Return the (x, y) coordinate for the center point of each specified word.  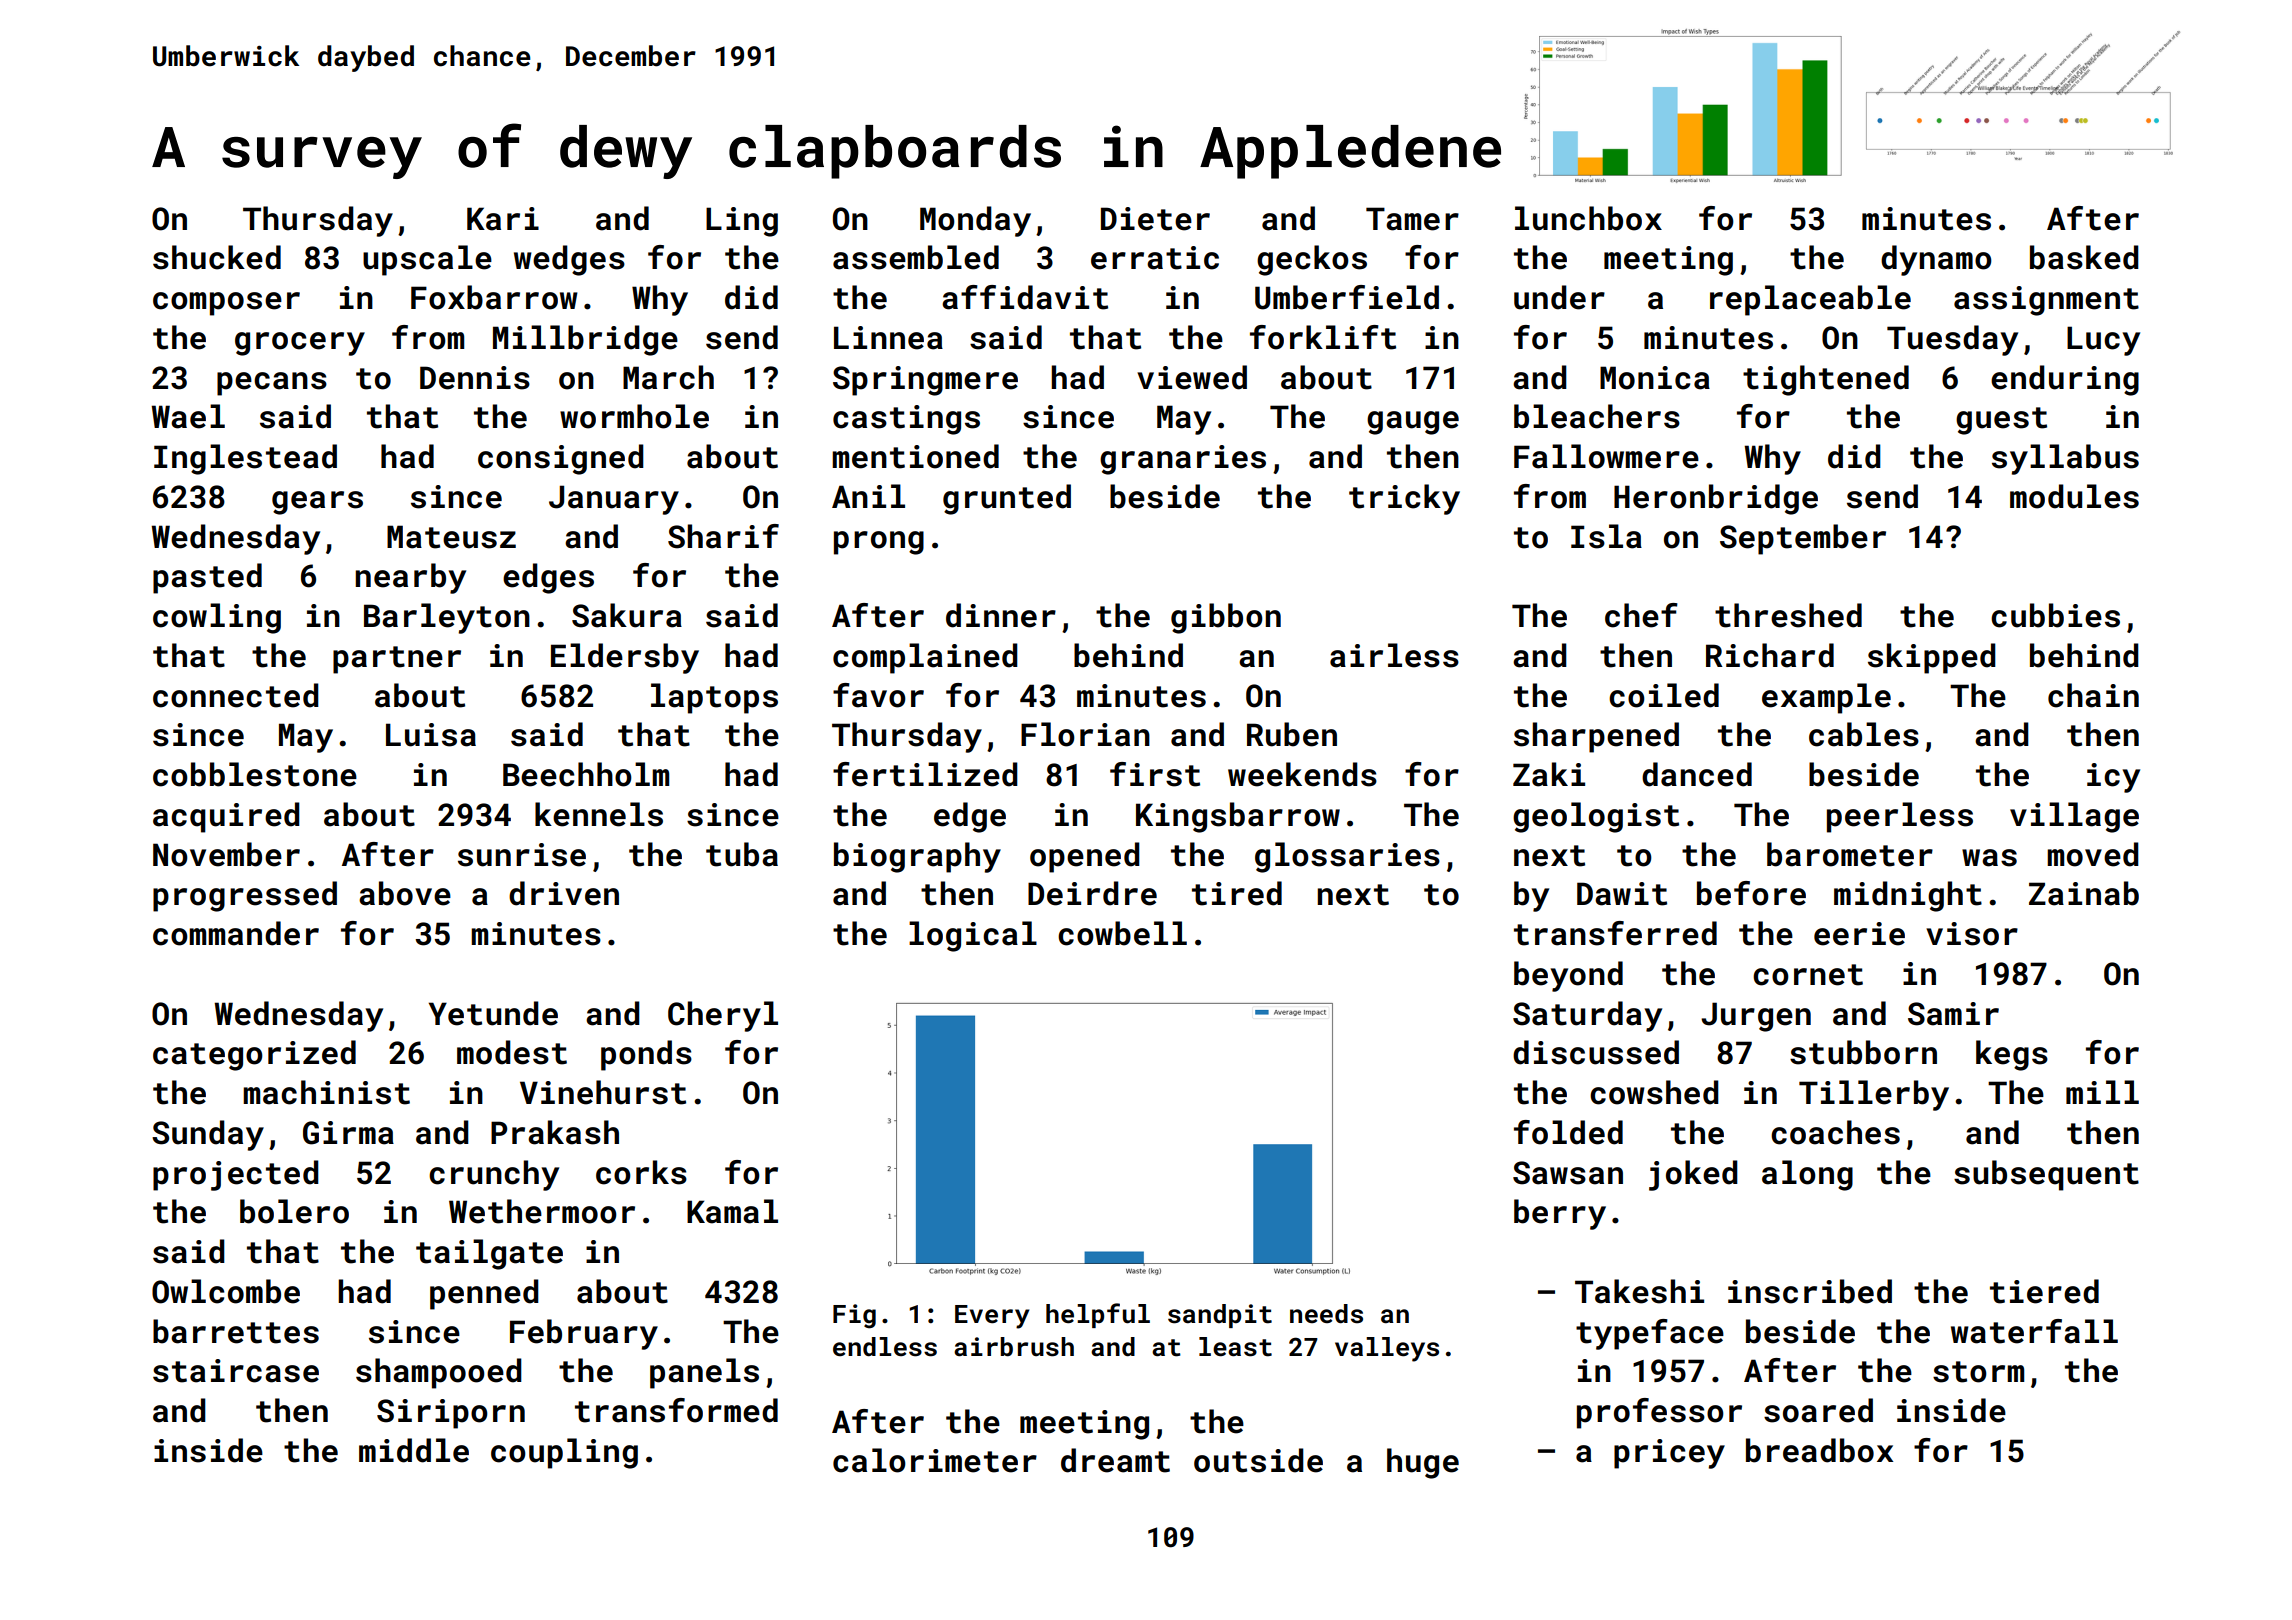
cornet (1808, 975)
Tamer (1412, 219)
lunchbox (1588, 218)
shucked (217, 257)
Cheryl (723, 1016)
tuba (742, 854)
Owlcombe (226, 1291)
